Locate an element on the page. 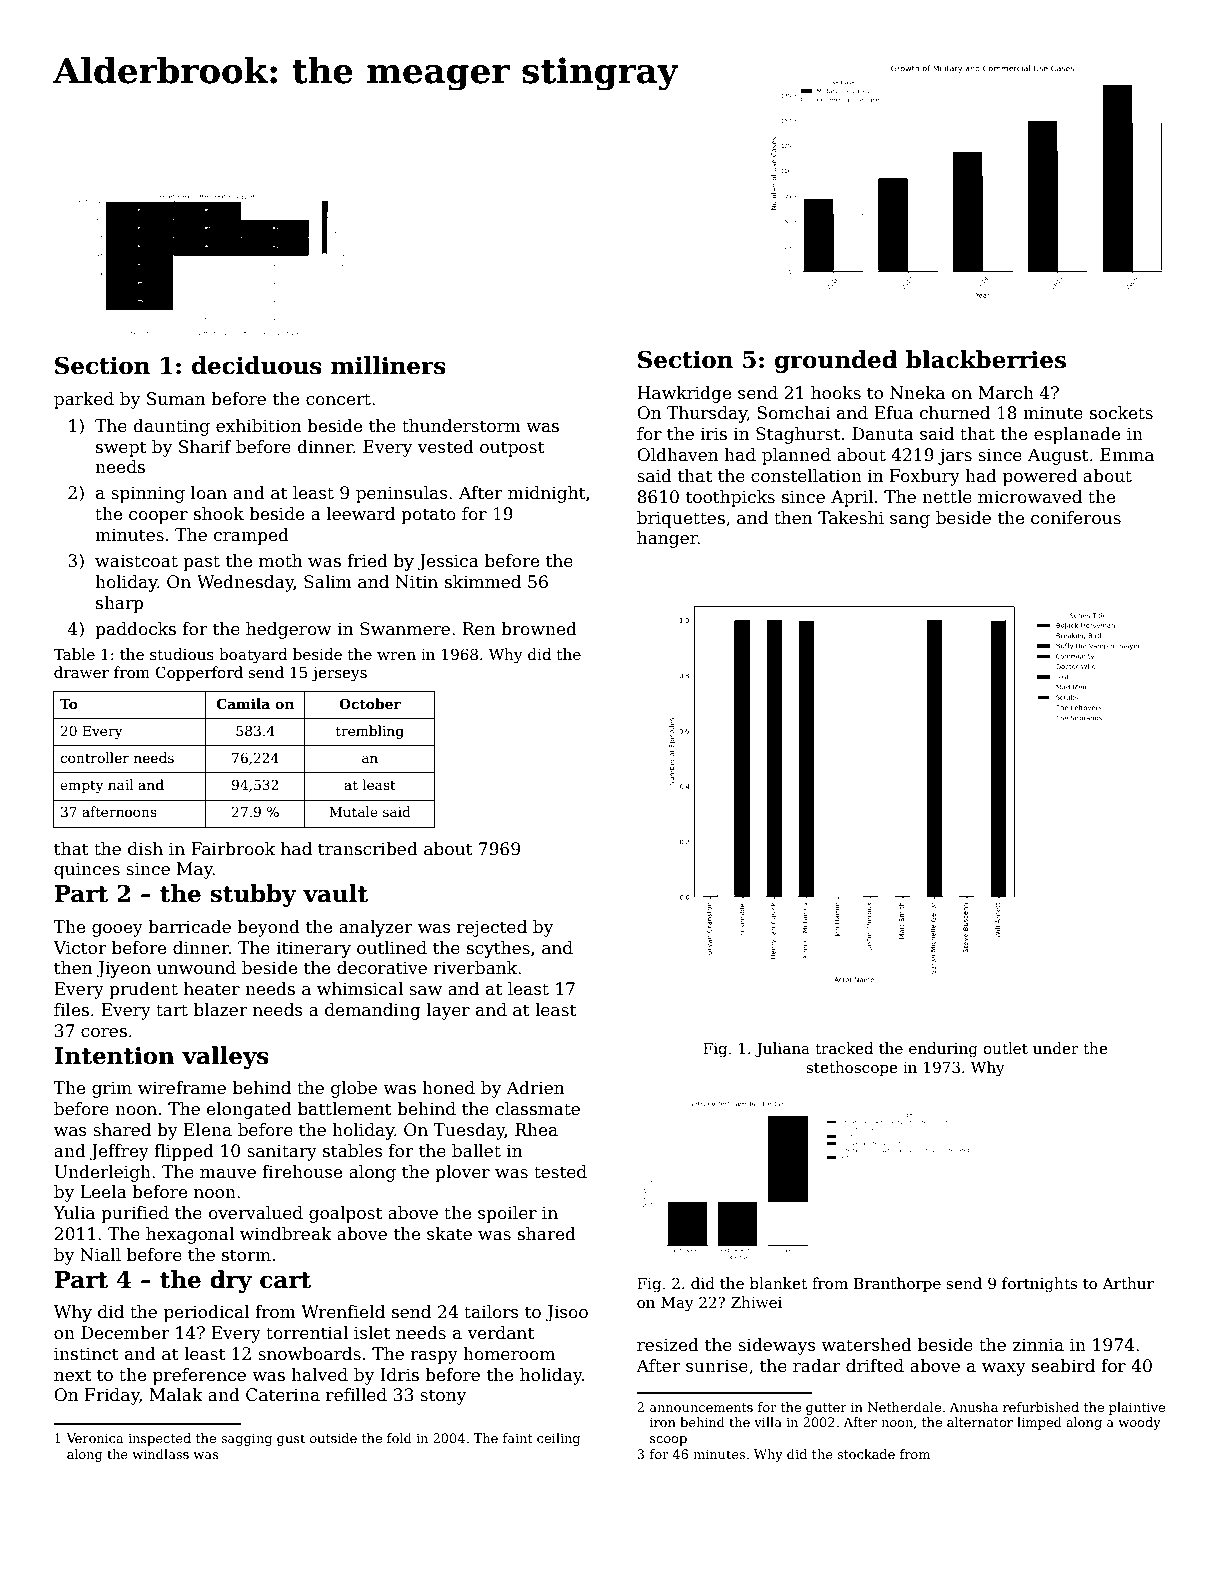  faint is located at coordinates (518, 1438).
